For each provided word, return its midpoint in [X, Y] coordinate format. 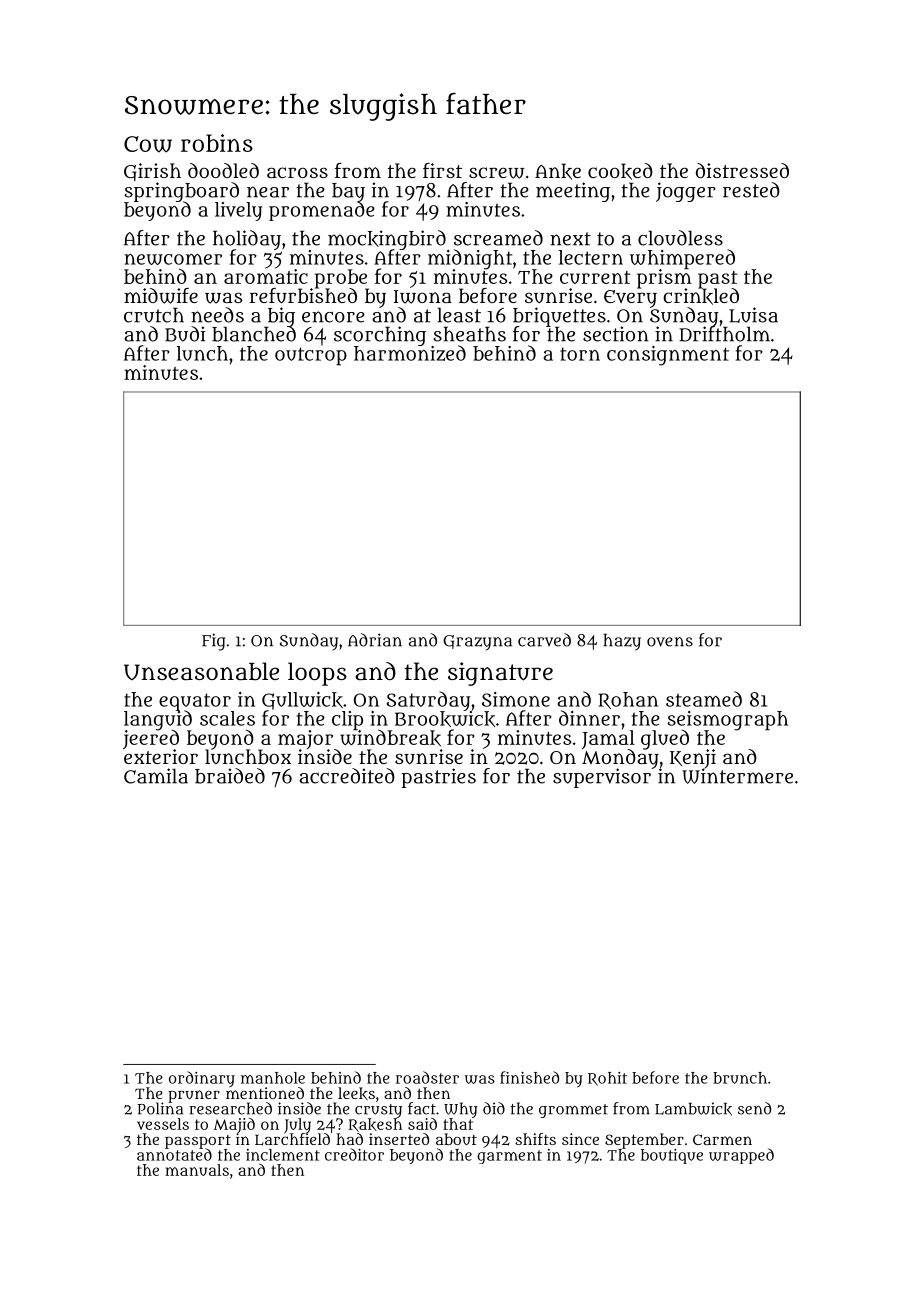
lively [238, 211]
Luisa [753, 315]
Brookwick [445, 719]
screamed [498, 238]
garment [509, 1157]
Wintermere [737, 776]
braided [230, 776]
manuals [197, 1170]
